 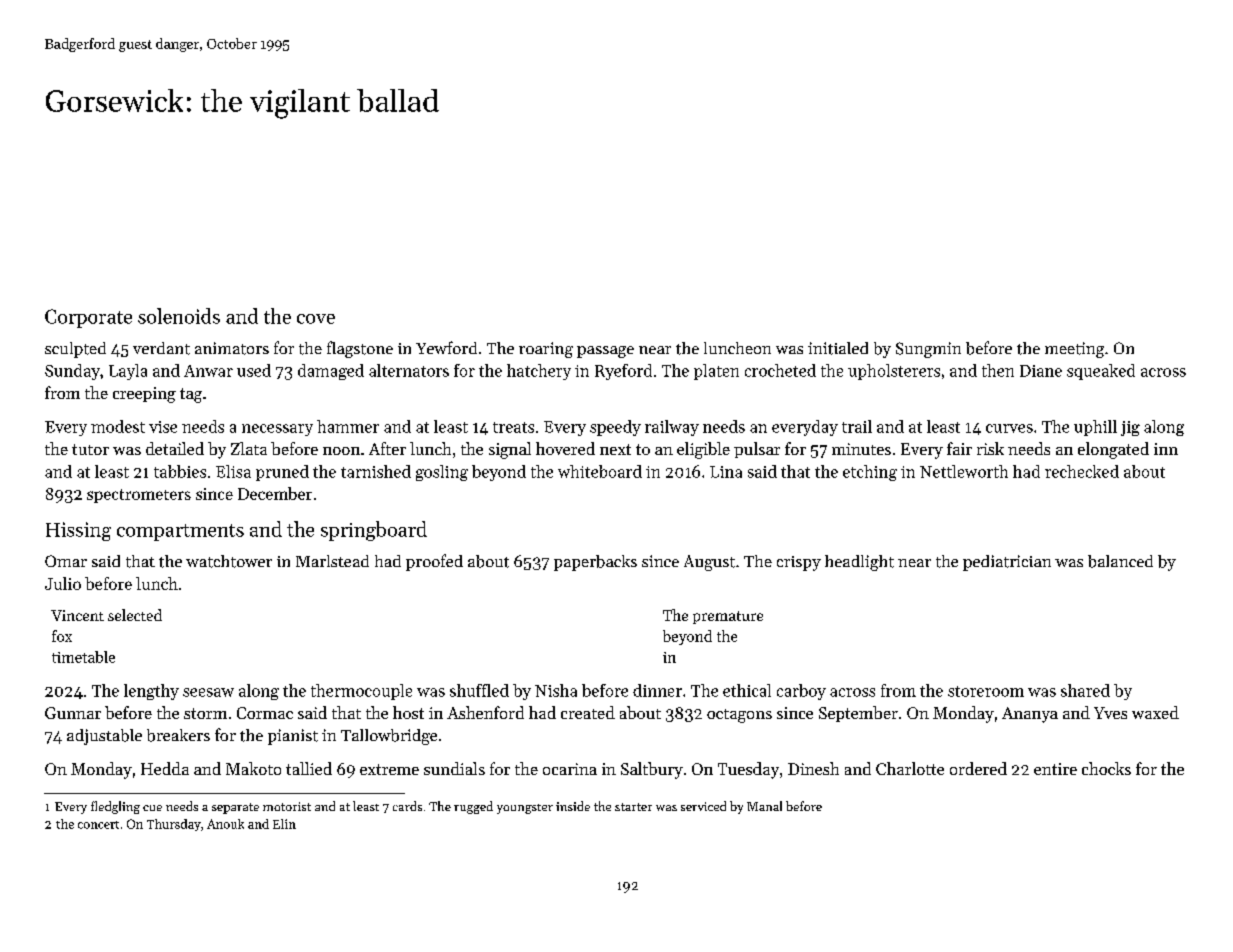 I want to click on ocarina, so click(x=570, y=769).
